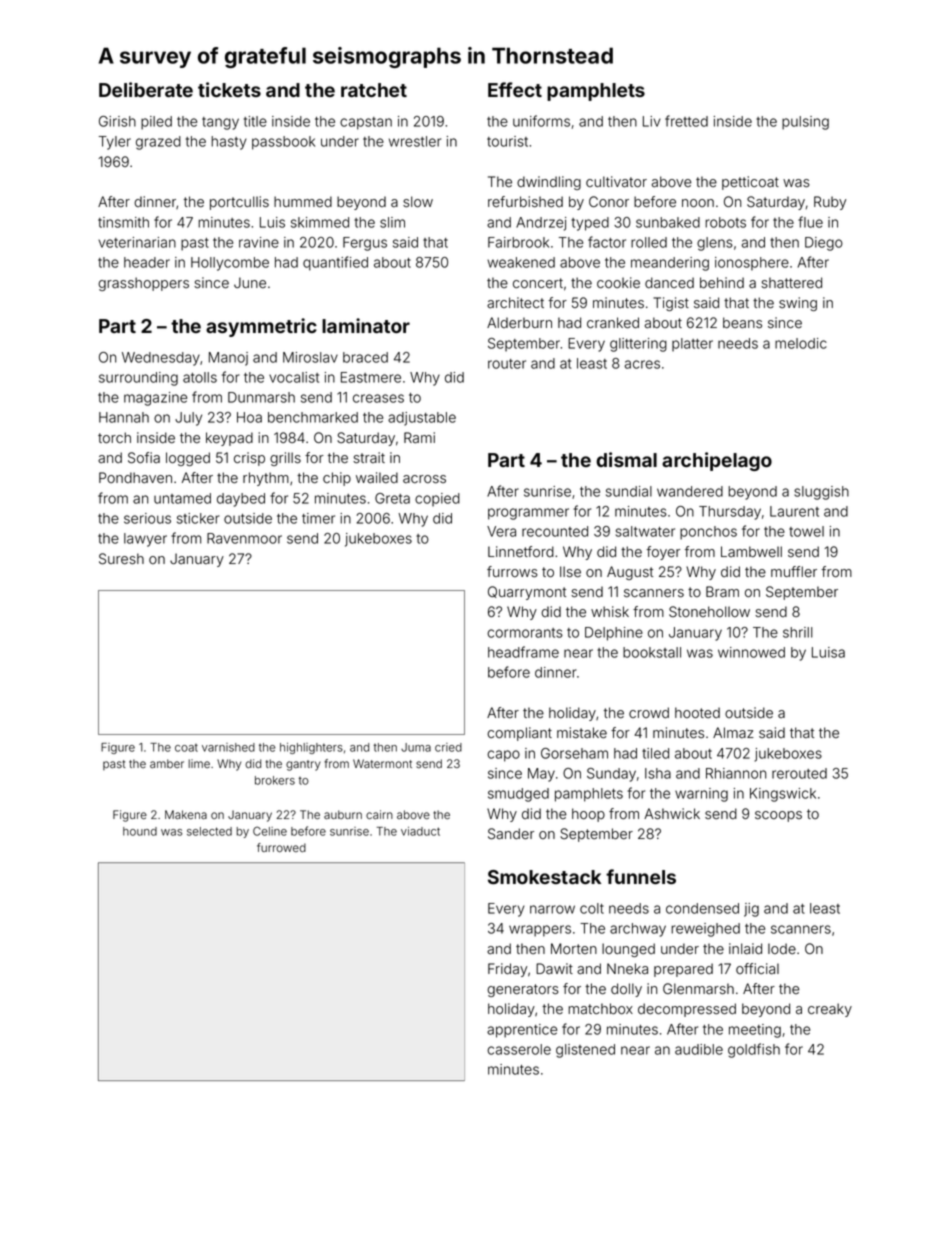  What do you see at coordinates (229, 143) in the document?
I see `hasty` at bounding box center [229, 143].
